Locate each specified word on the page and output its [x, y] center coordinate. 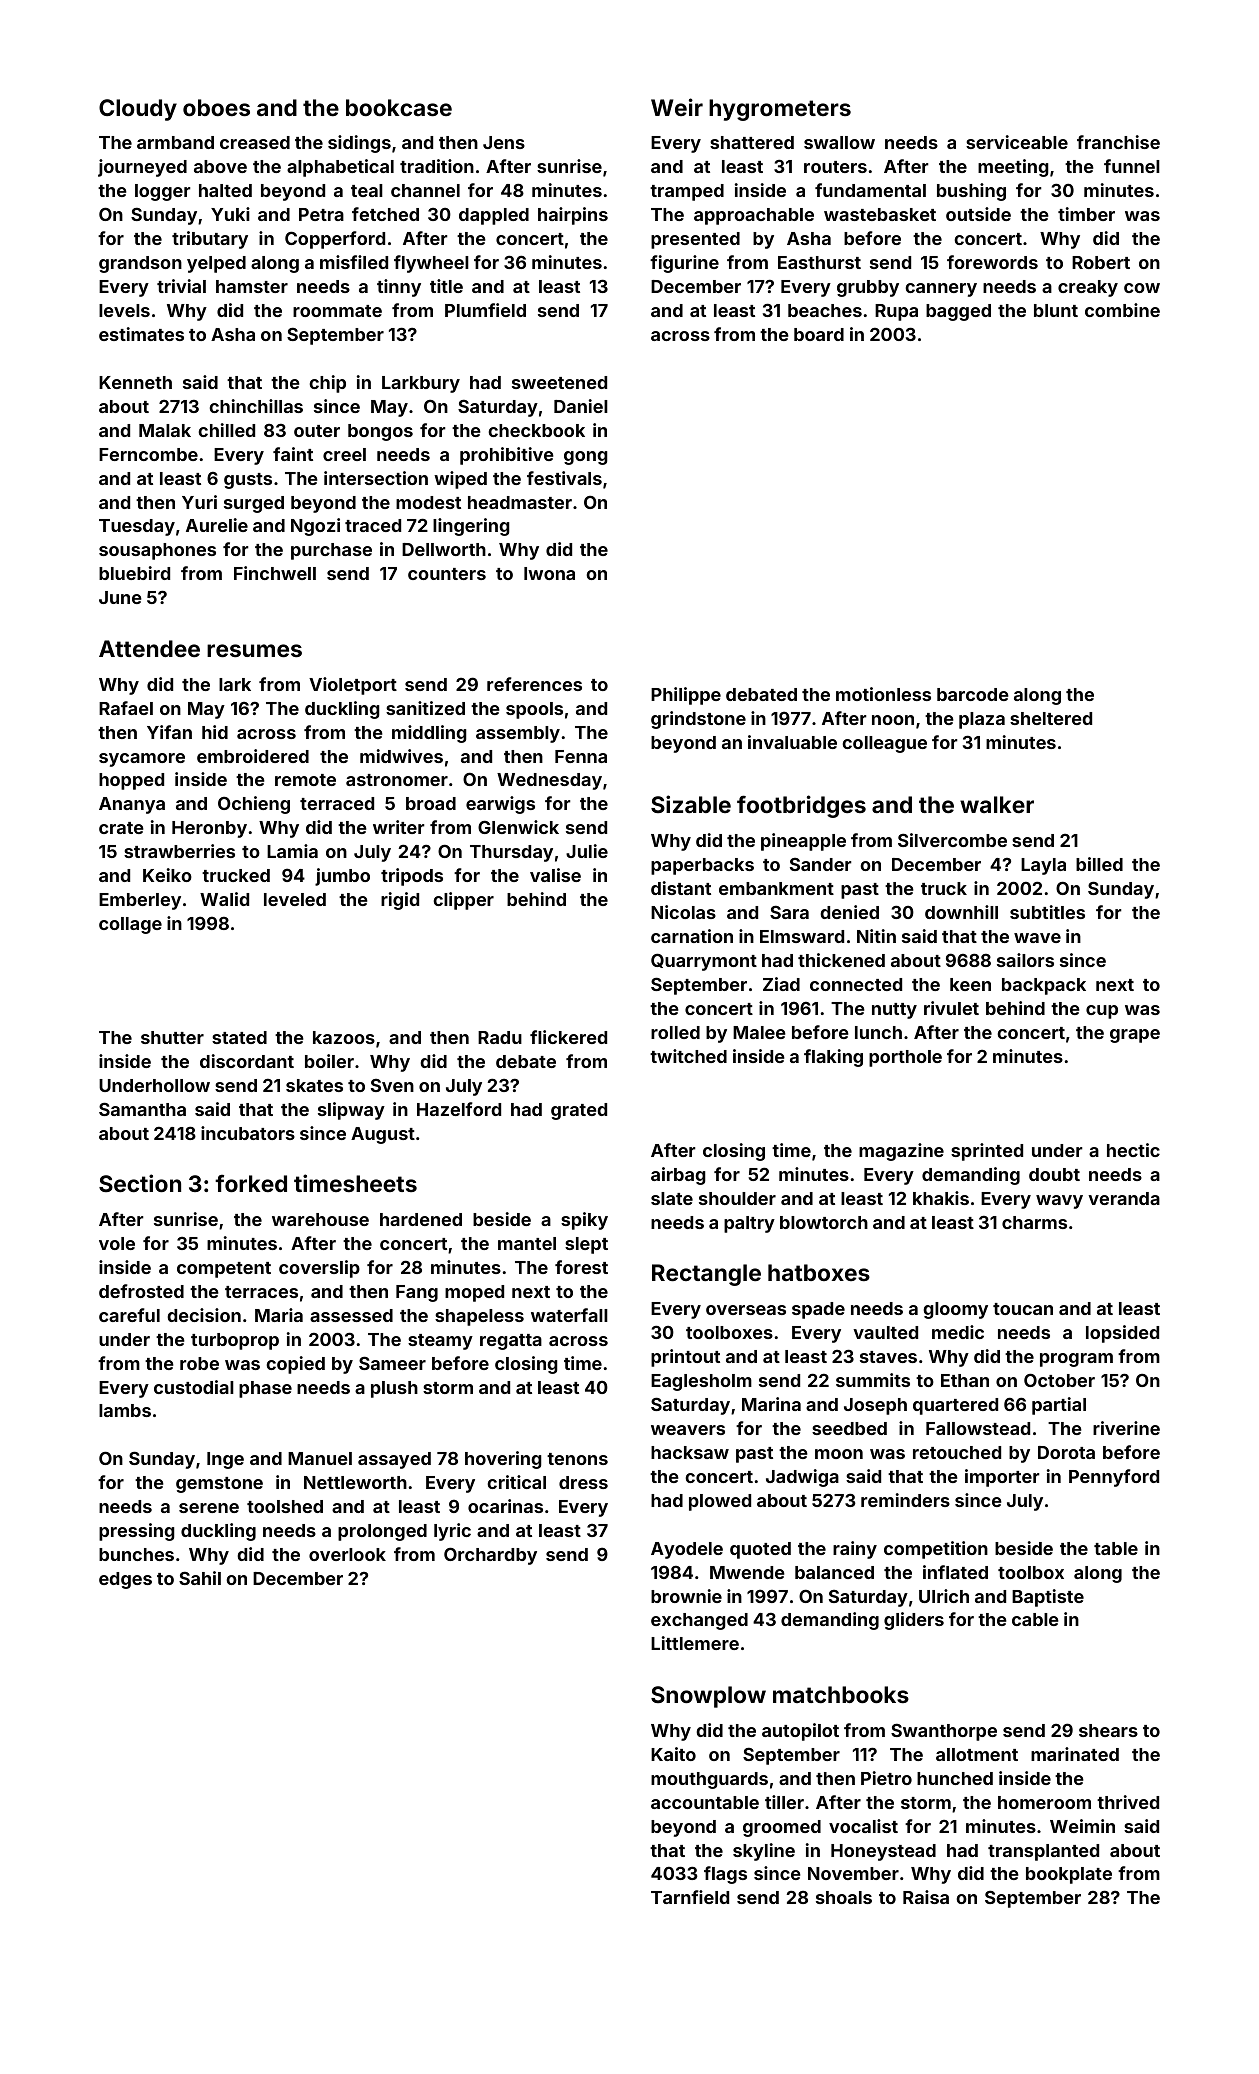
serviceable [1017, 142]
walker [997, 804]
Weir [677, 107]
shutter [172, 1037]
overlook [347, 1554]
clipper [463, 901]
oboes [216, 107]
